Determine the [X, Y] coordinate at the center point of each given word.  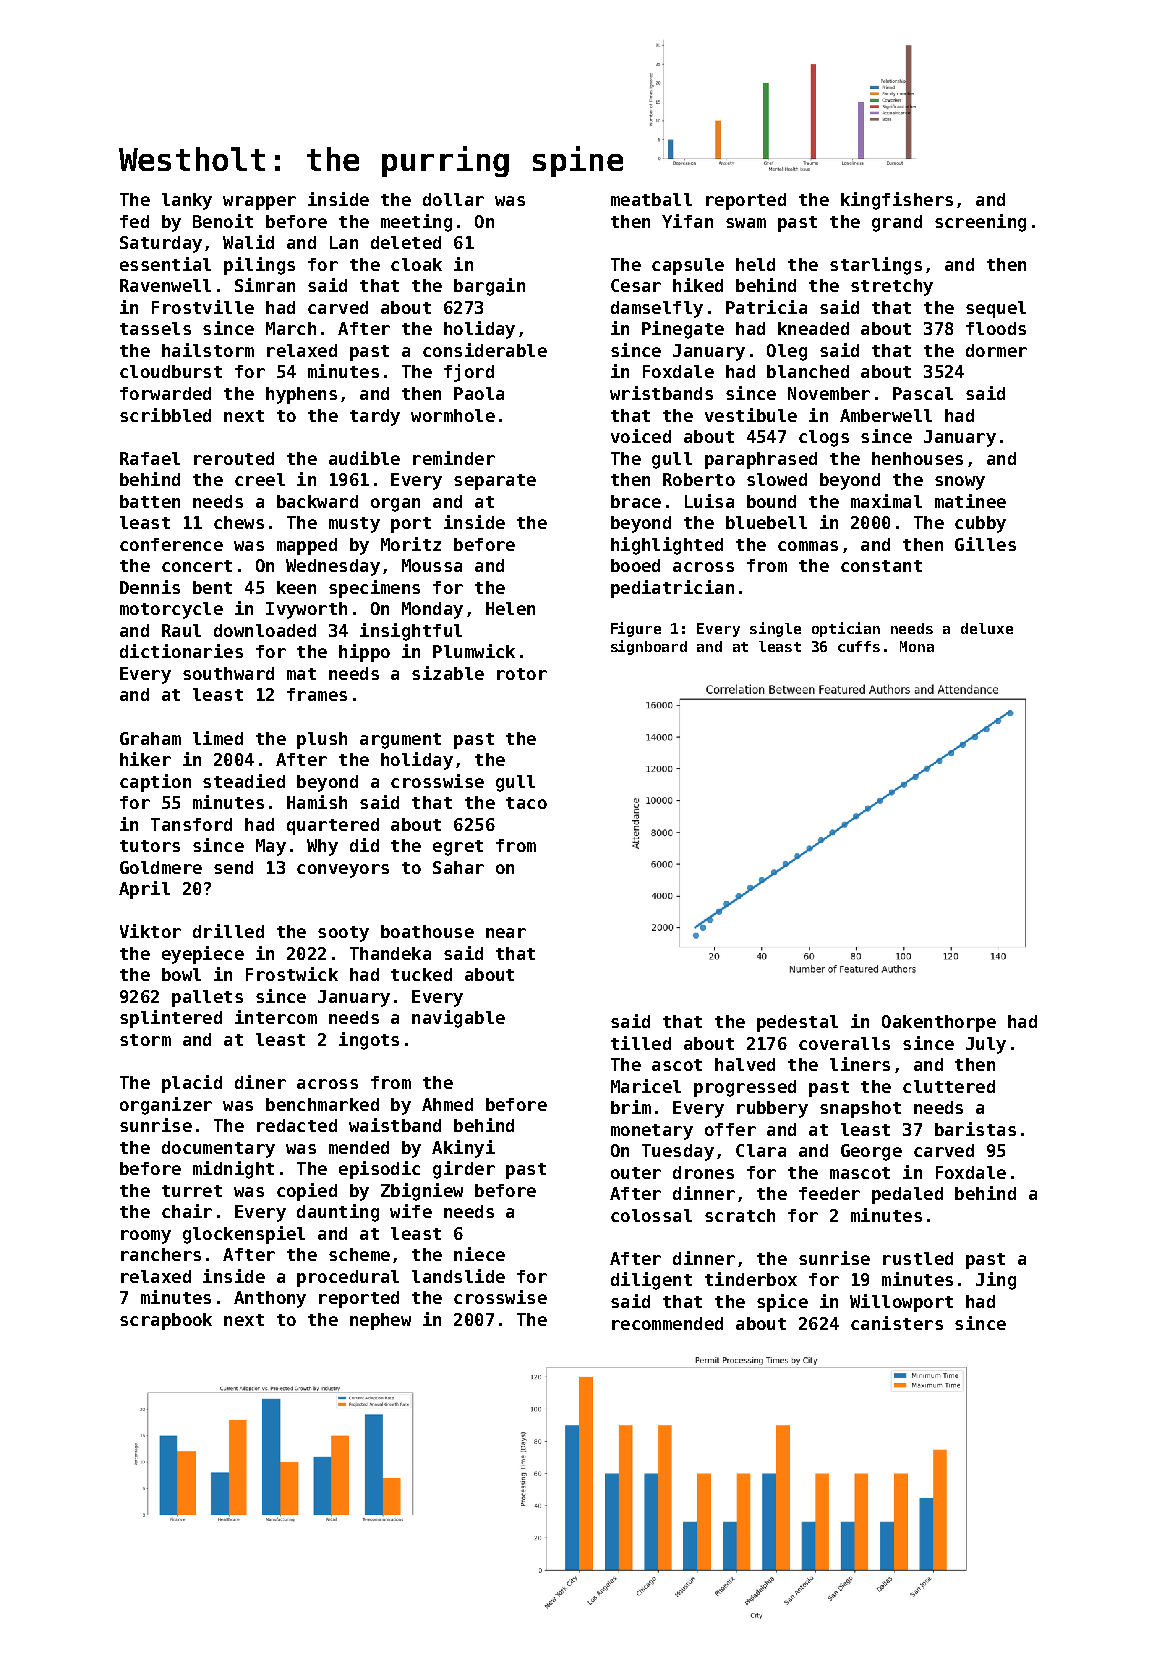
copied [307, 1192]
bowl [181, 974]
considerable [485, 350]
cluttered [949, 1086]
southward [228, 673]
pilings [259, 266]
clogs [824, 438]
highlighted [667, 546]
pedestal [797, 1023]
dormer [996, 350]
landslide [458, 1276]
